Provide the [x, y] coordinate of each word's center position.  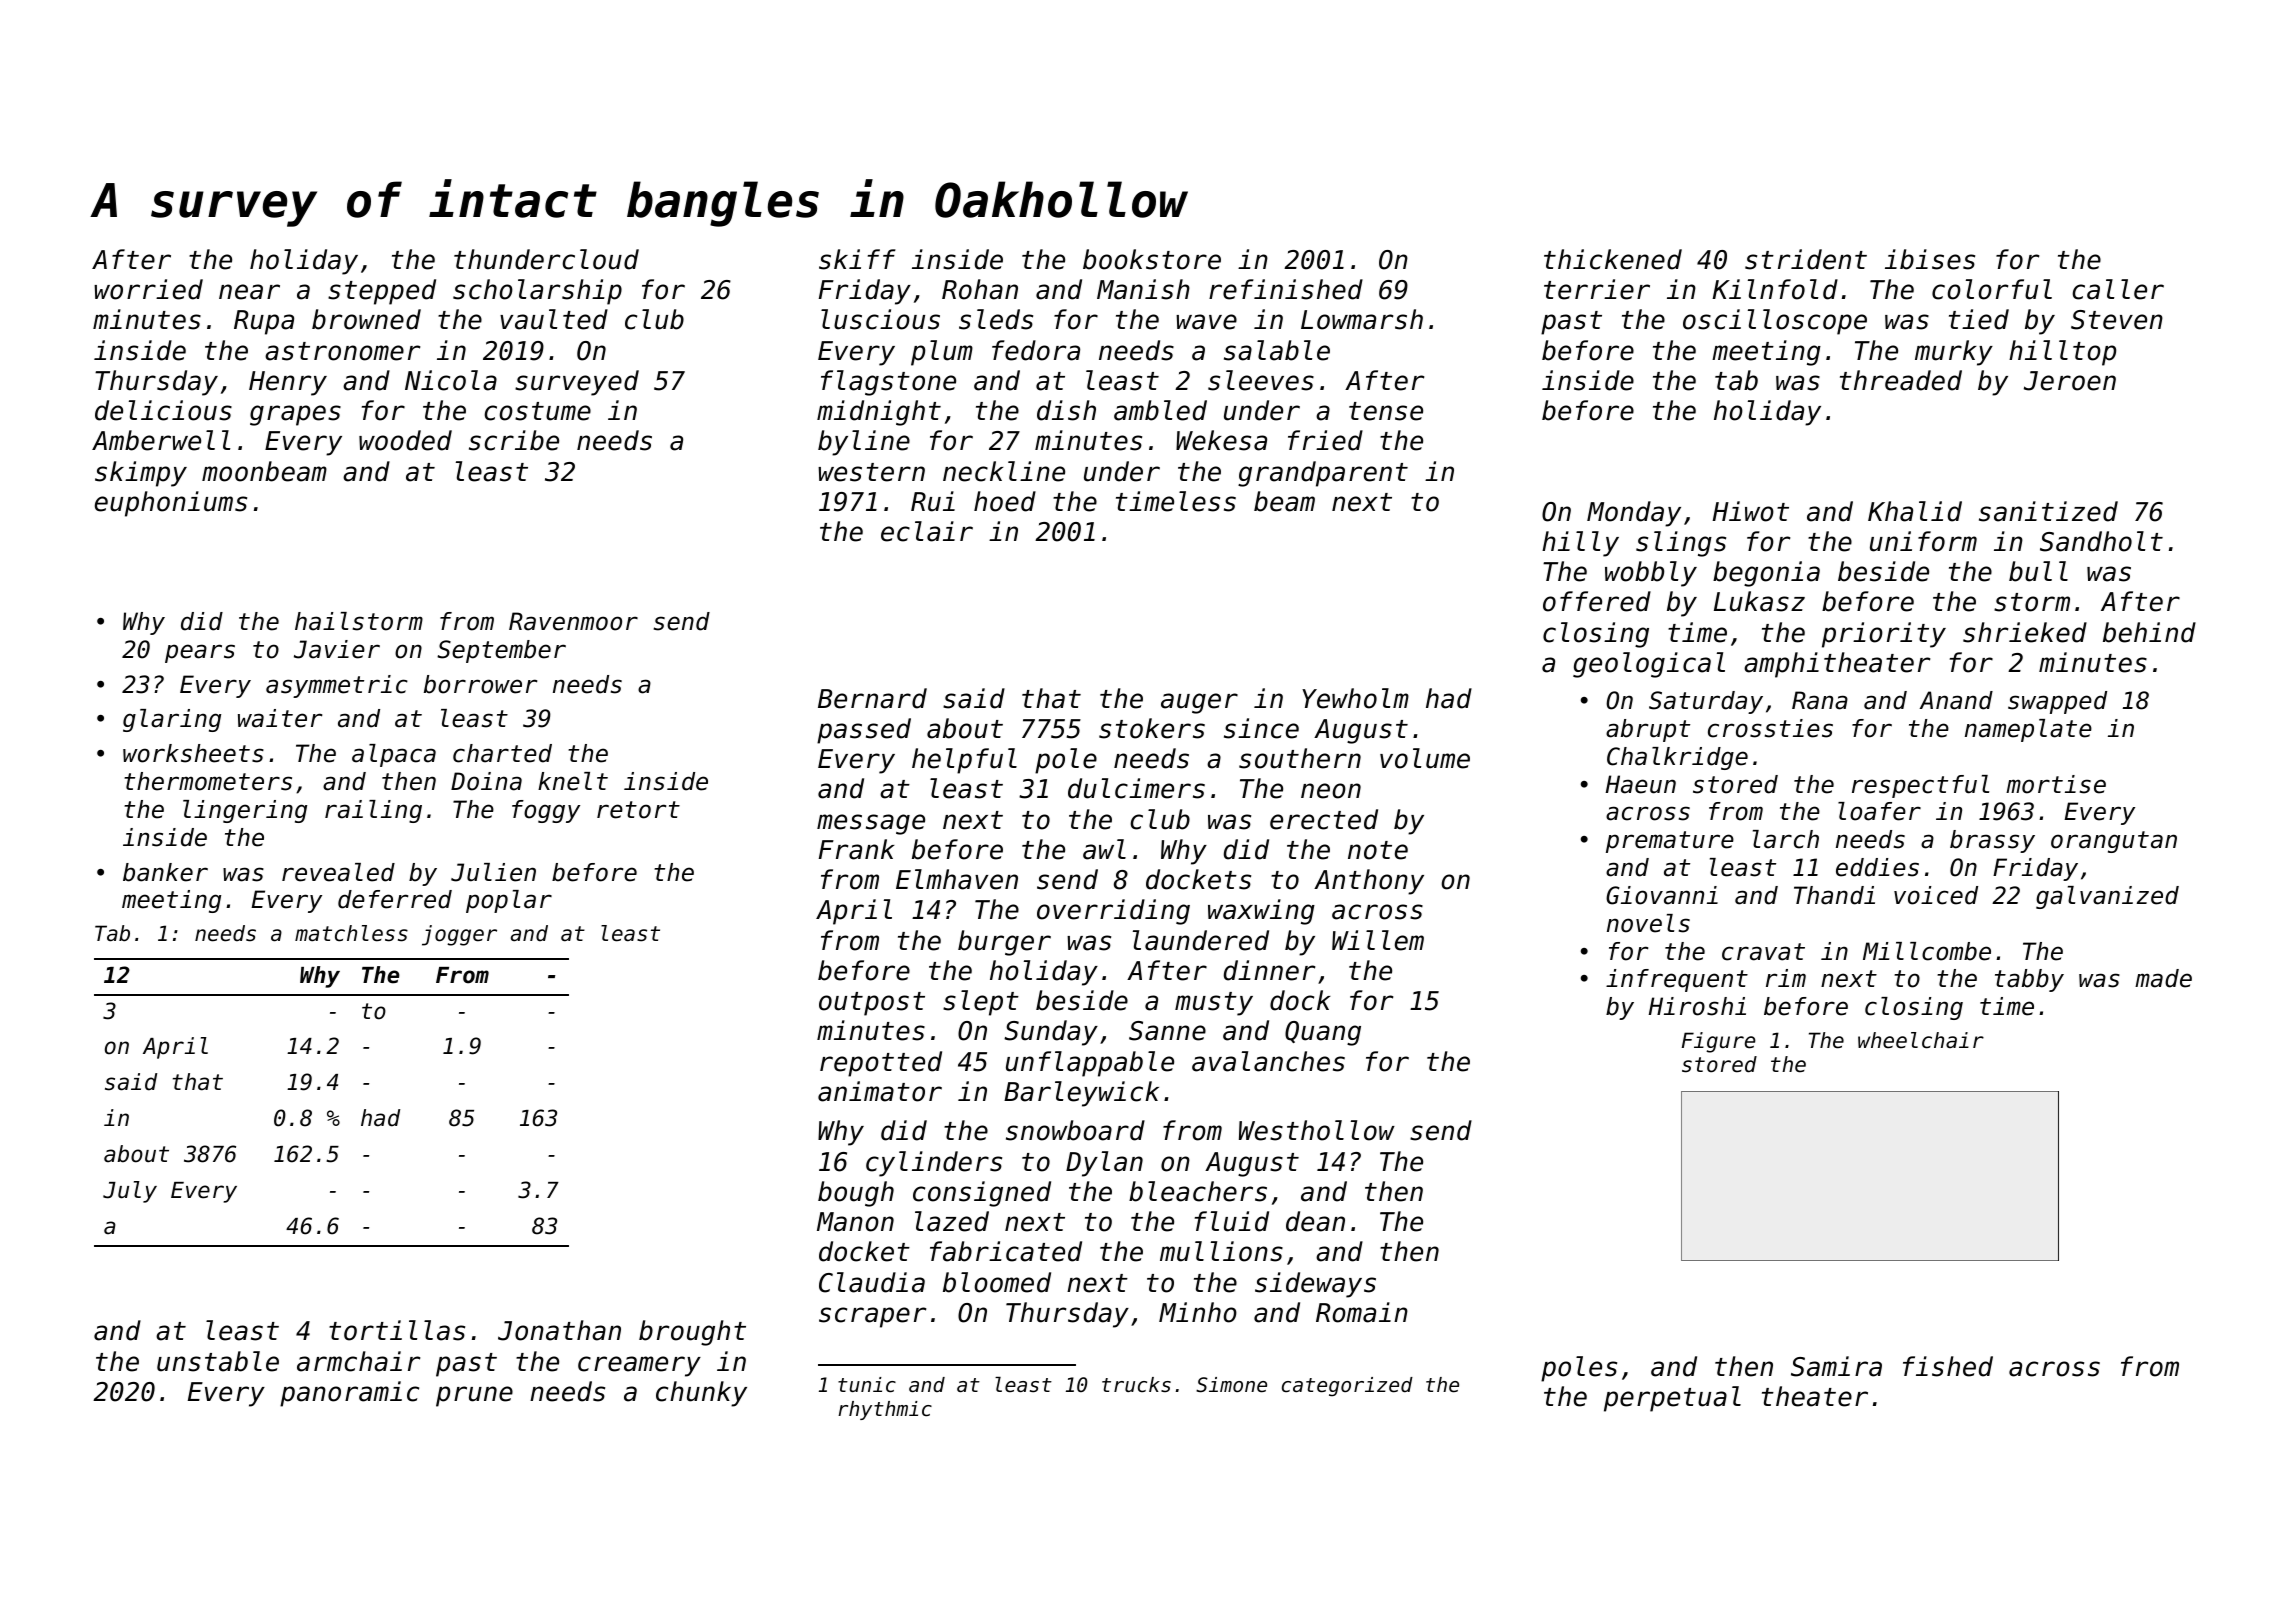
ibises [1930, 259]
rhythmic [885, 1410]
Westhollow [1317, 1130]
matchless [351, 933]
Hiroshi [1697, 1006]
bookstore [1152, 259]
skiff [857, 259]
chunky [701, 1394]
